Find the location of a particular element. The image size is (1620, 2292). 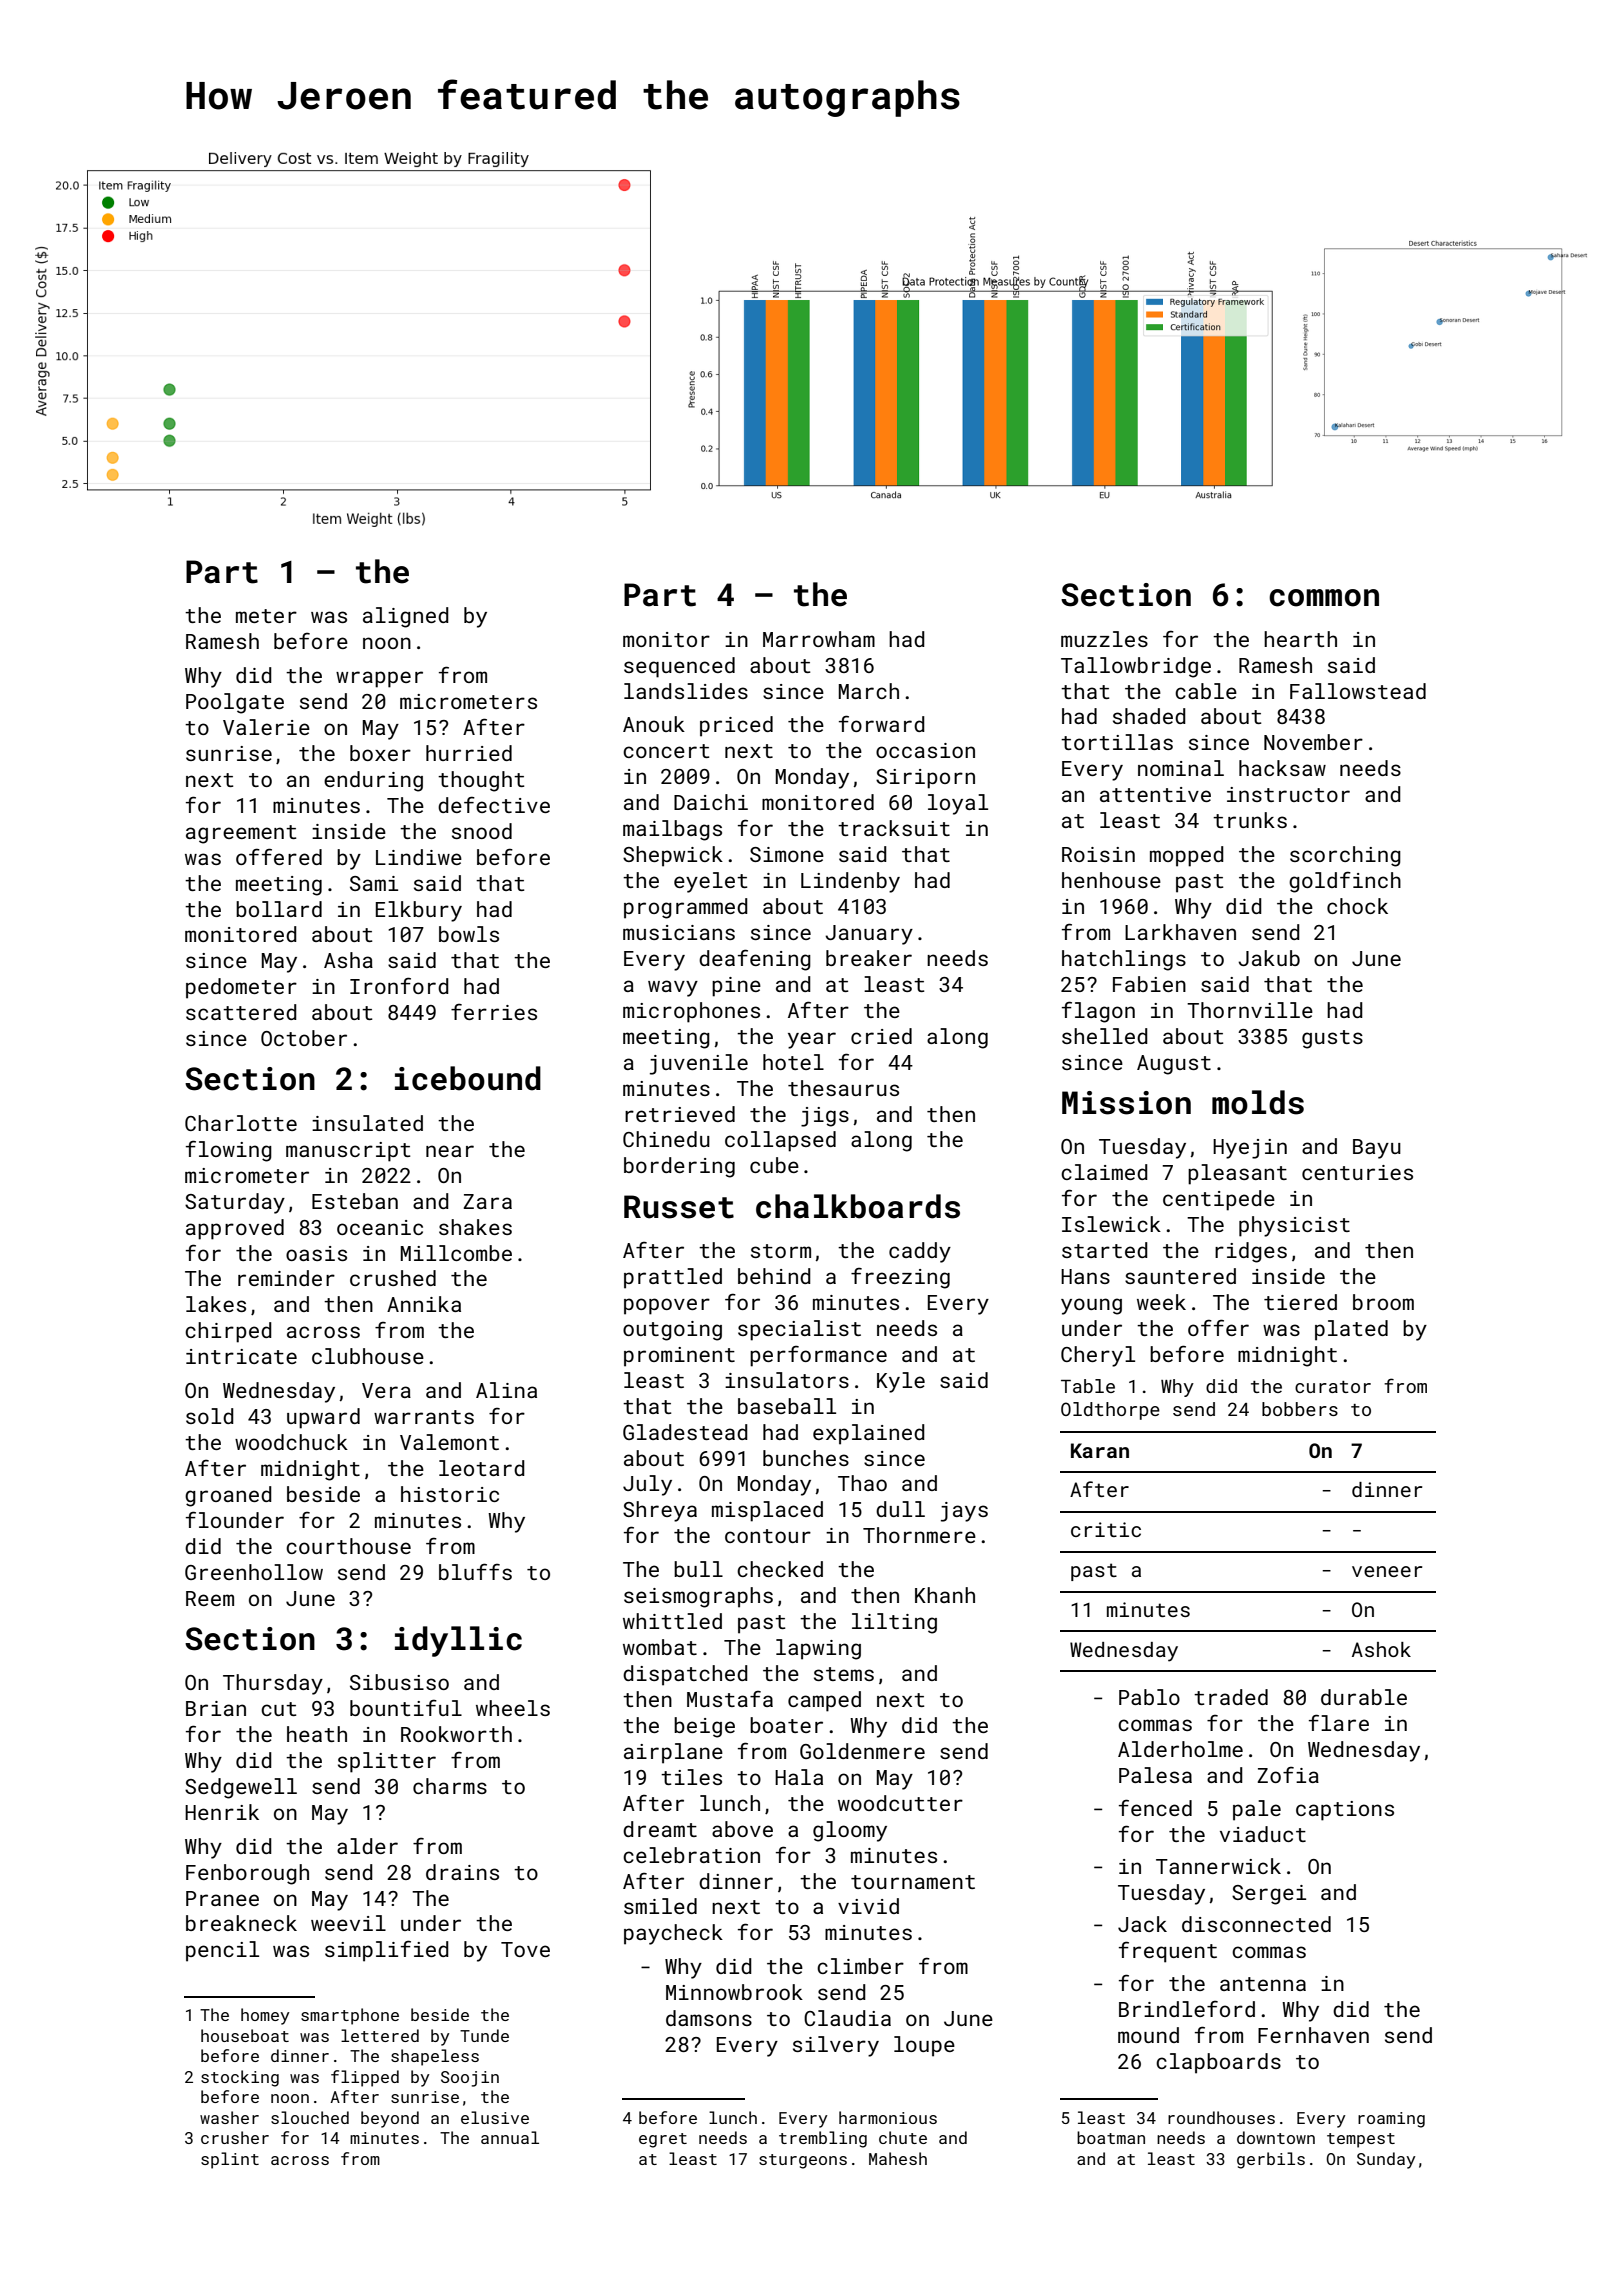

sturgeons is located at coordinates (803, 2161).
